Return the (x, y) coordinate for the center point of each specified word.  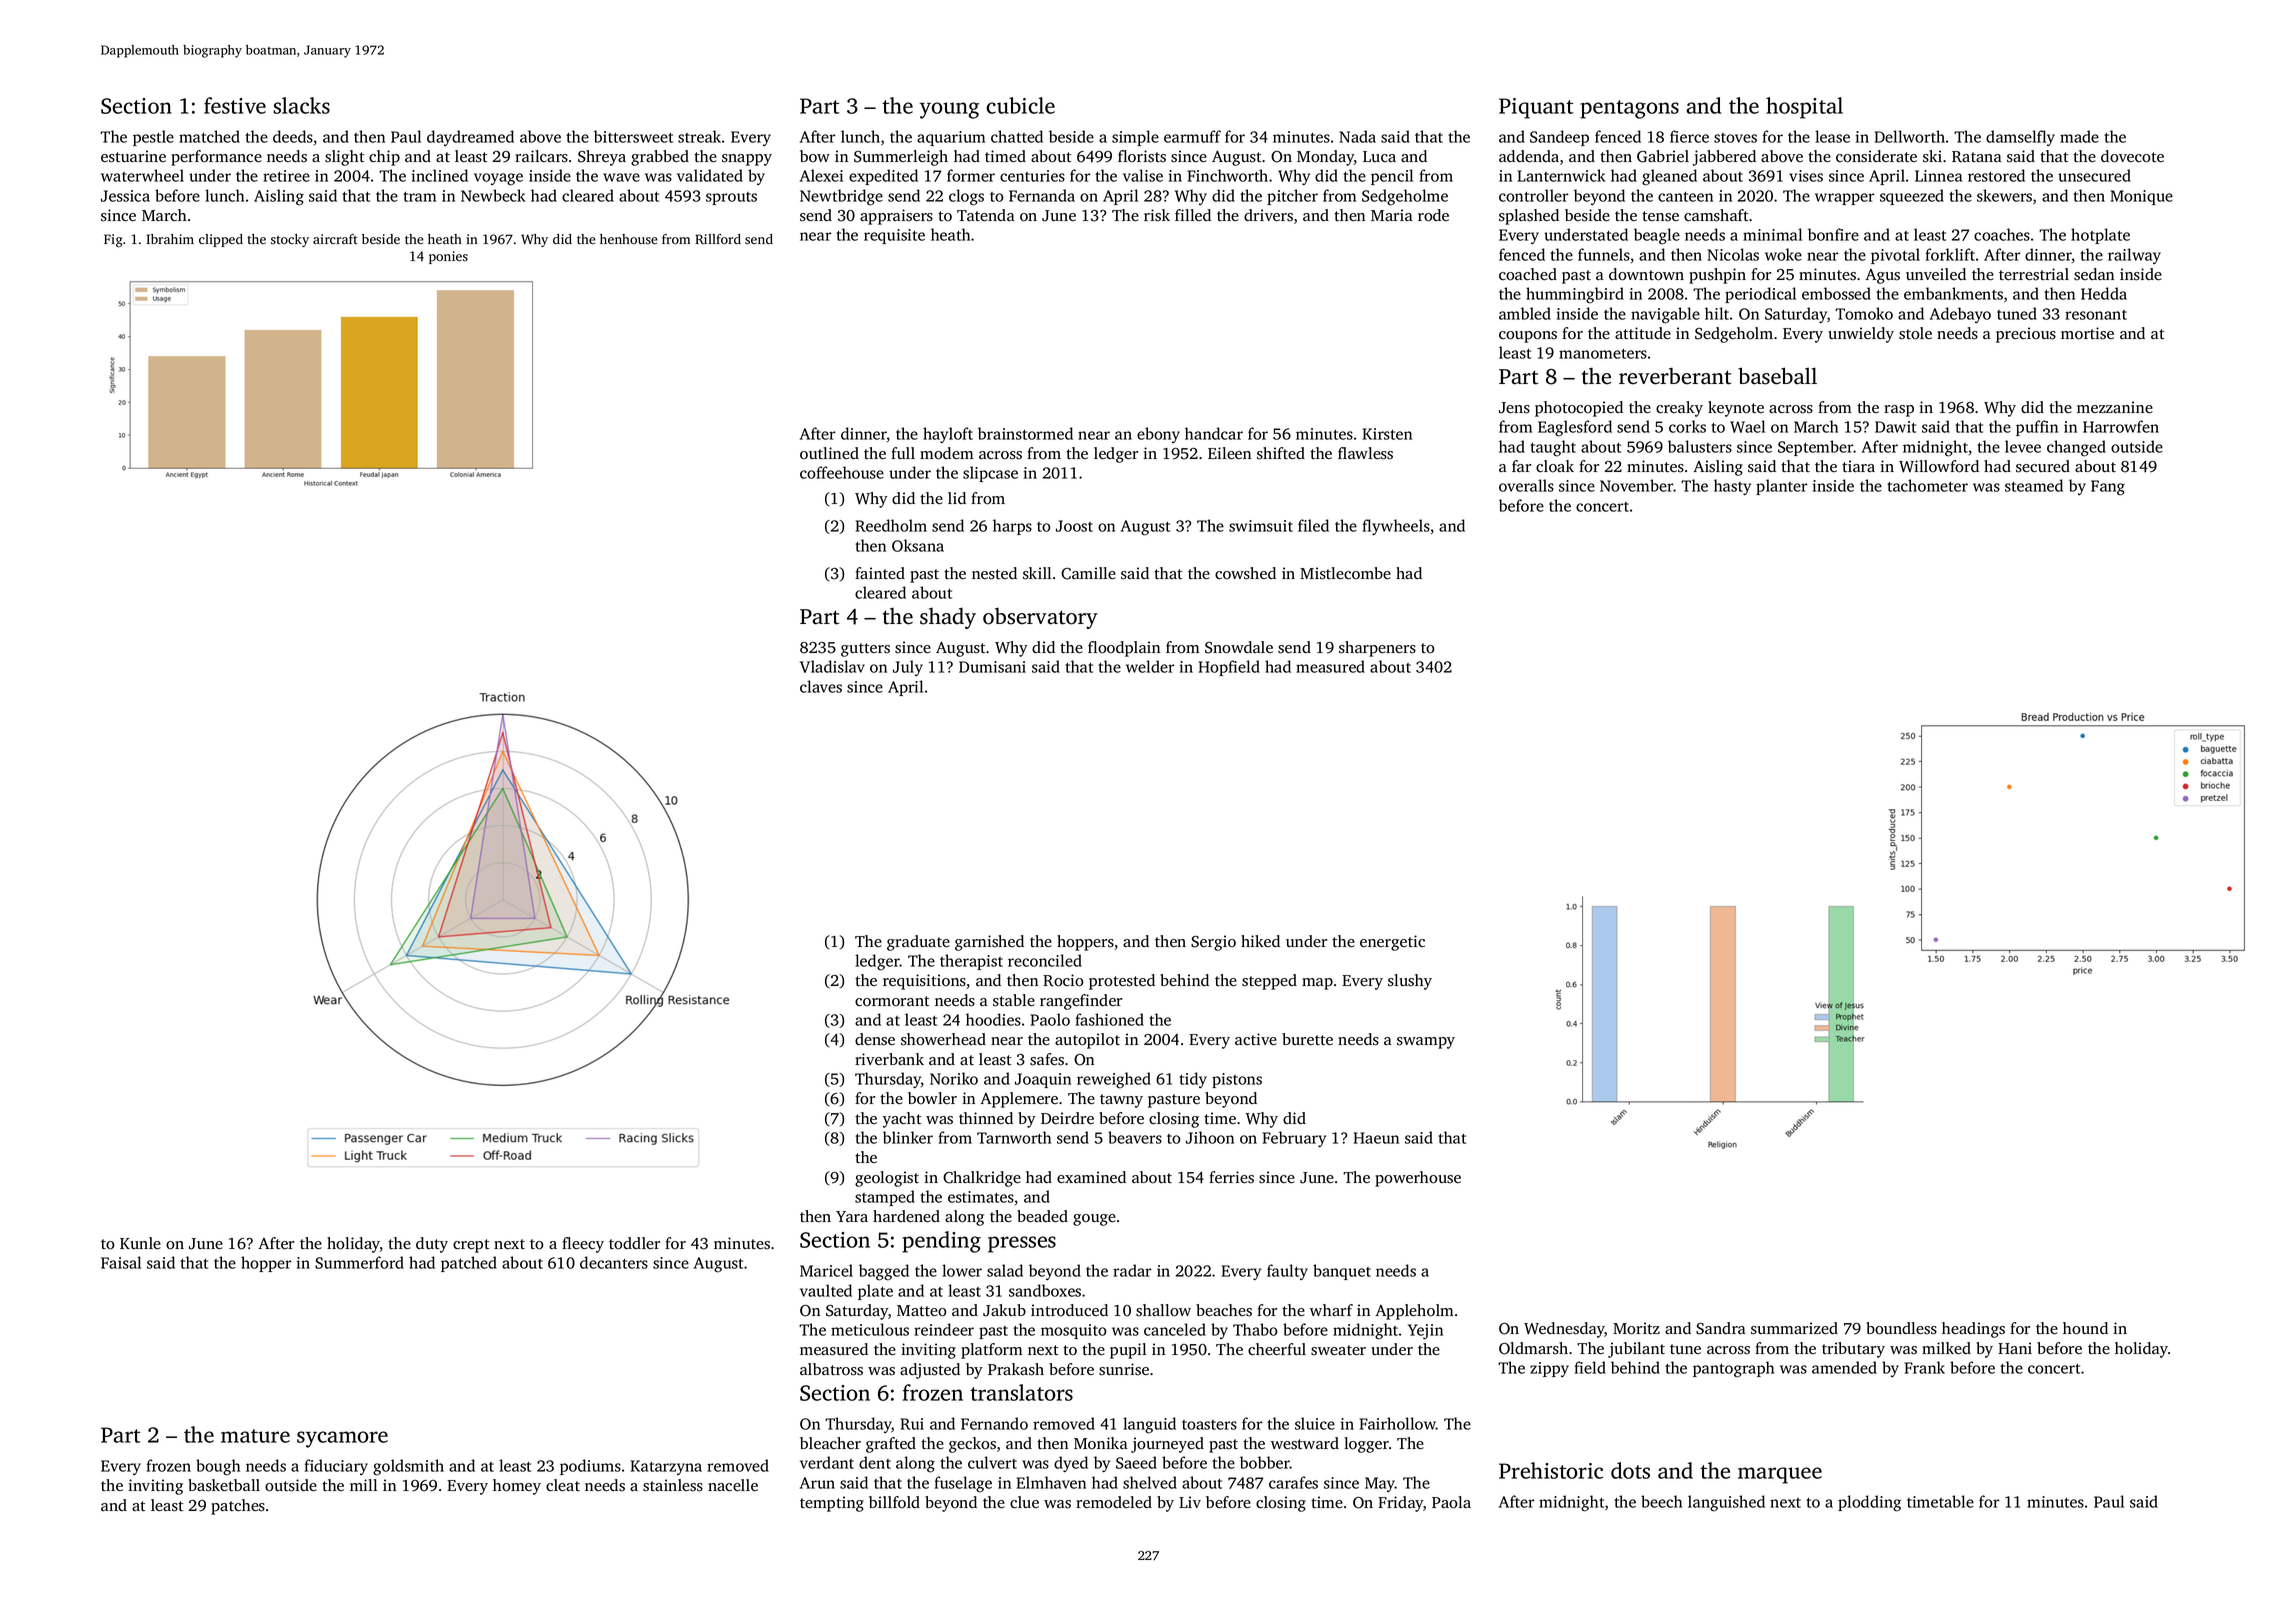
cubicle (1020, 105)
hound (2085, 1328)
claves (821, 686)
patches (238, 1507)
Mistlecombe (1345, 573)
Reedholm (891, 525)
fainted (880, 573)
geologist (887, 1179)
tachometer (1927, 485)
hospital (1804, 108)
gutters (865, 650)
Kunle (140, 1243)
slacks (301, 105)
